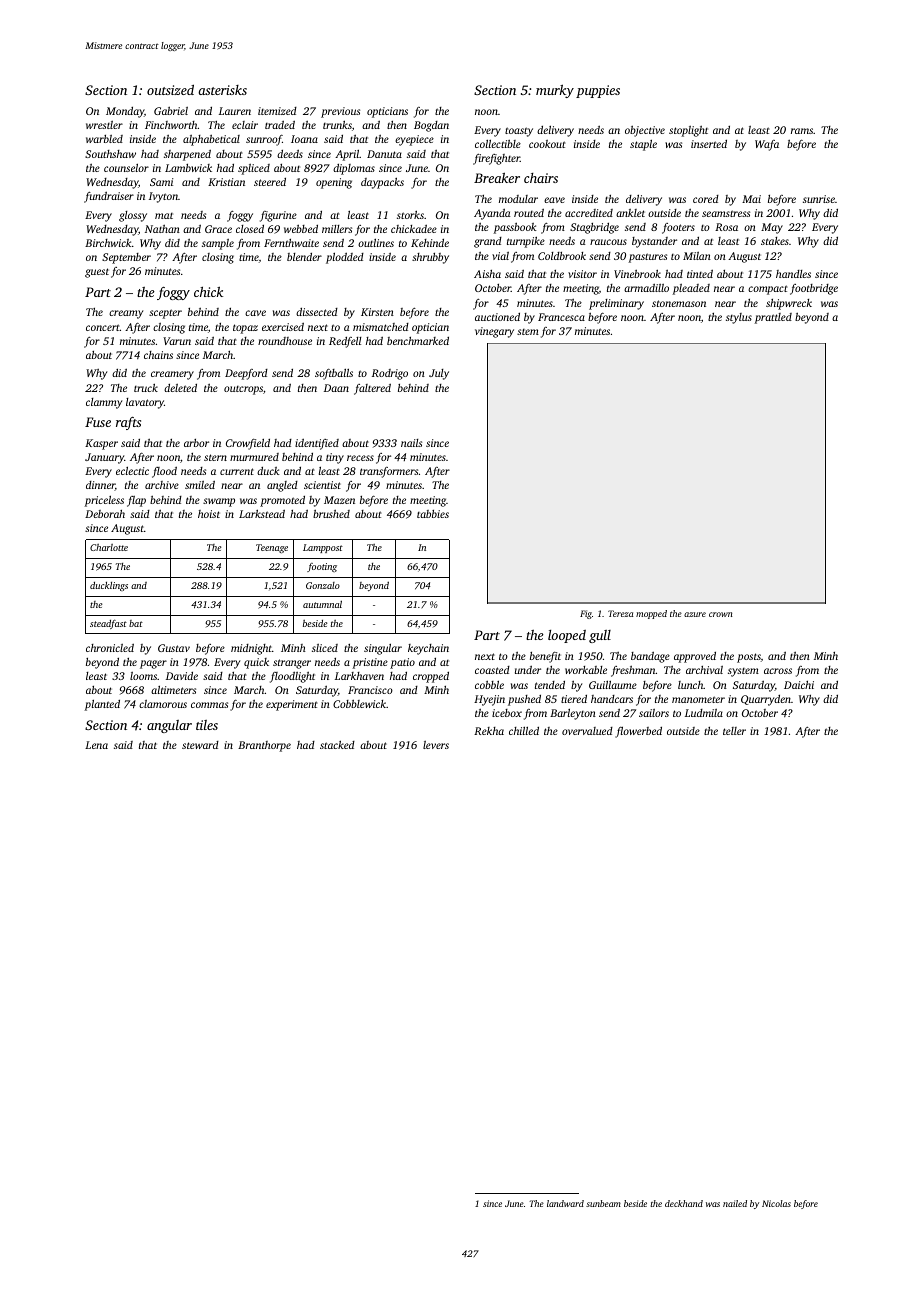  Describe the element at coordinates (776, 1203) in the image. I see `Nicolas` at that location.
